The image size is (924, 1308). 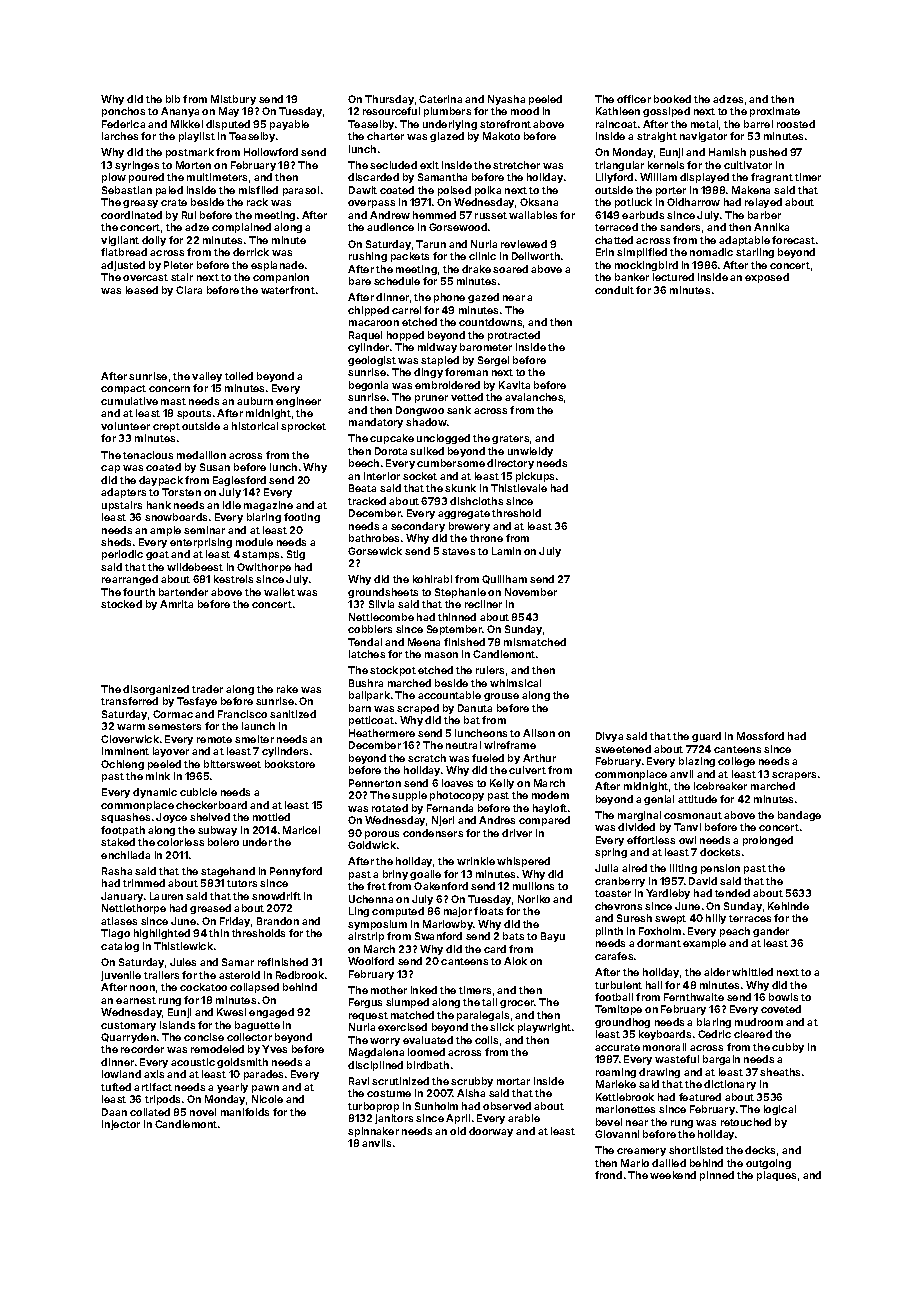 What do you see at coordinates (799, 816) in the screenshot?
I see `bandage` at bounding box center [799, 816].
